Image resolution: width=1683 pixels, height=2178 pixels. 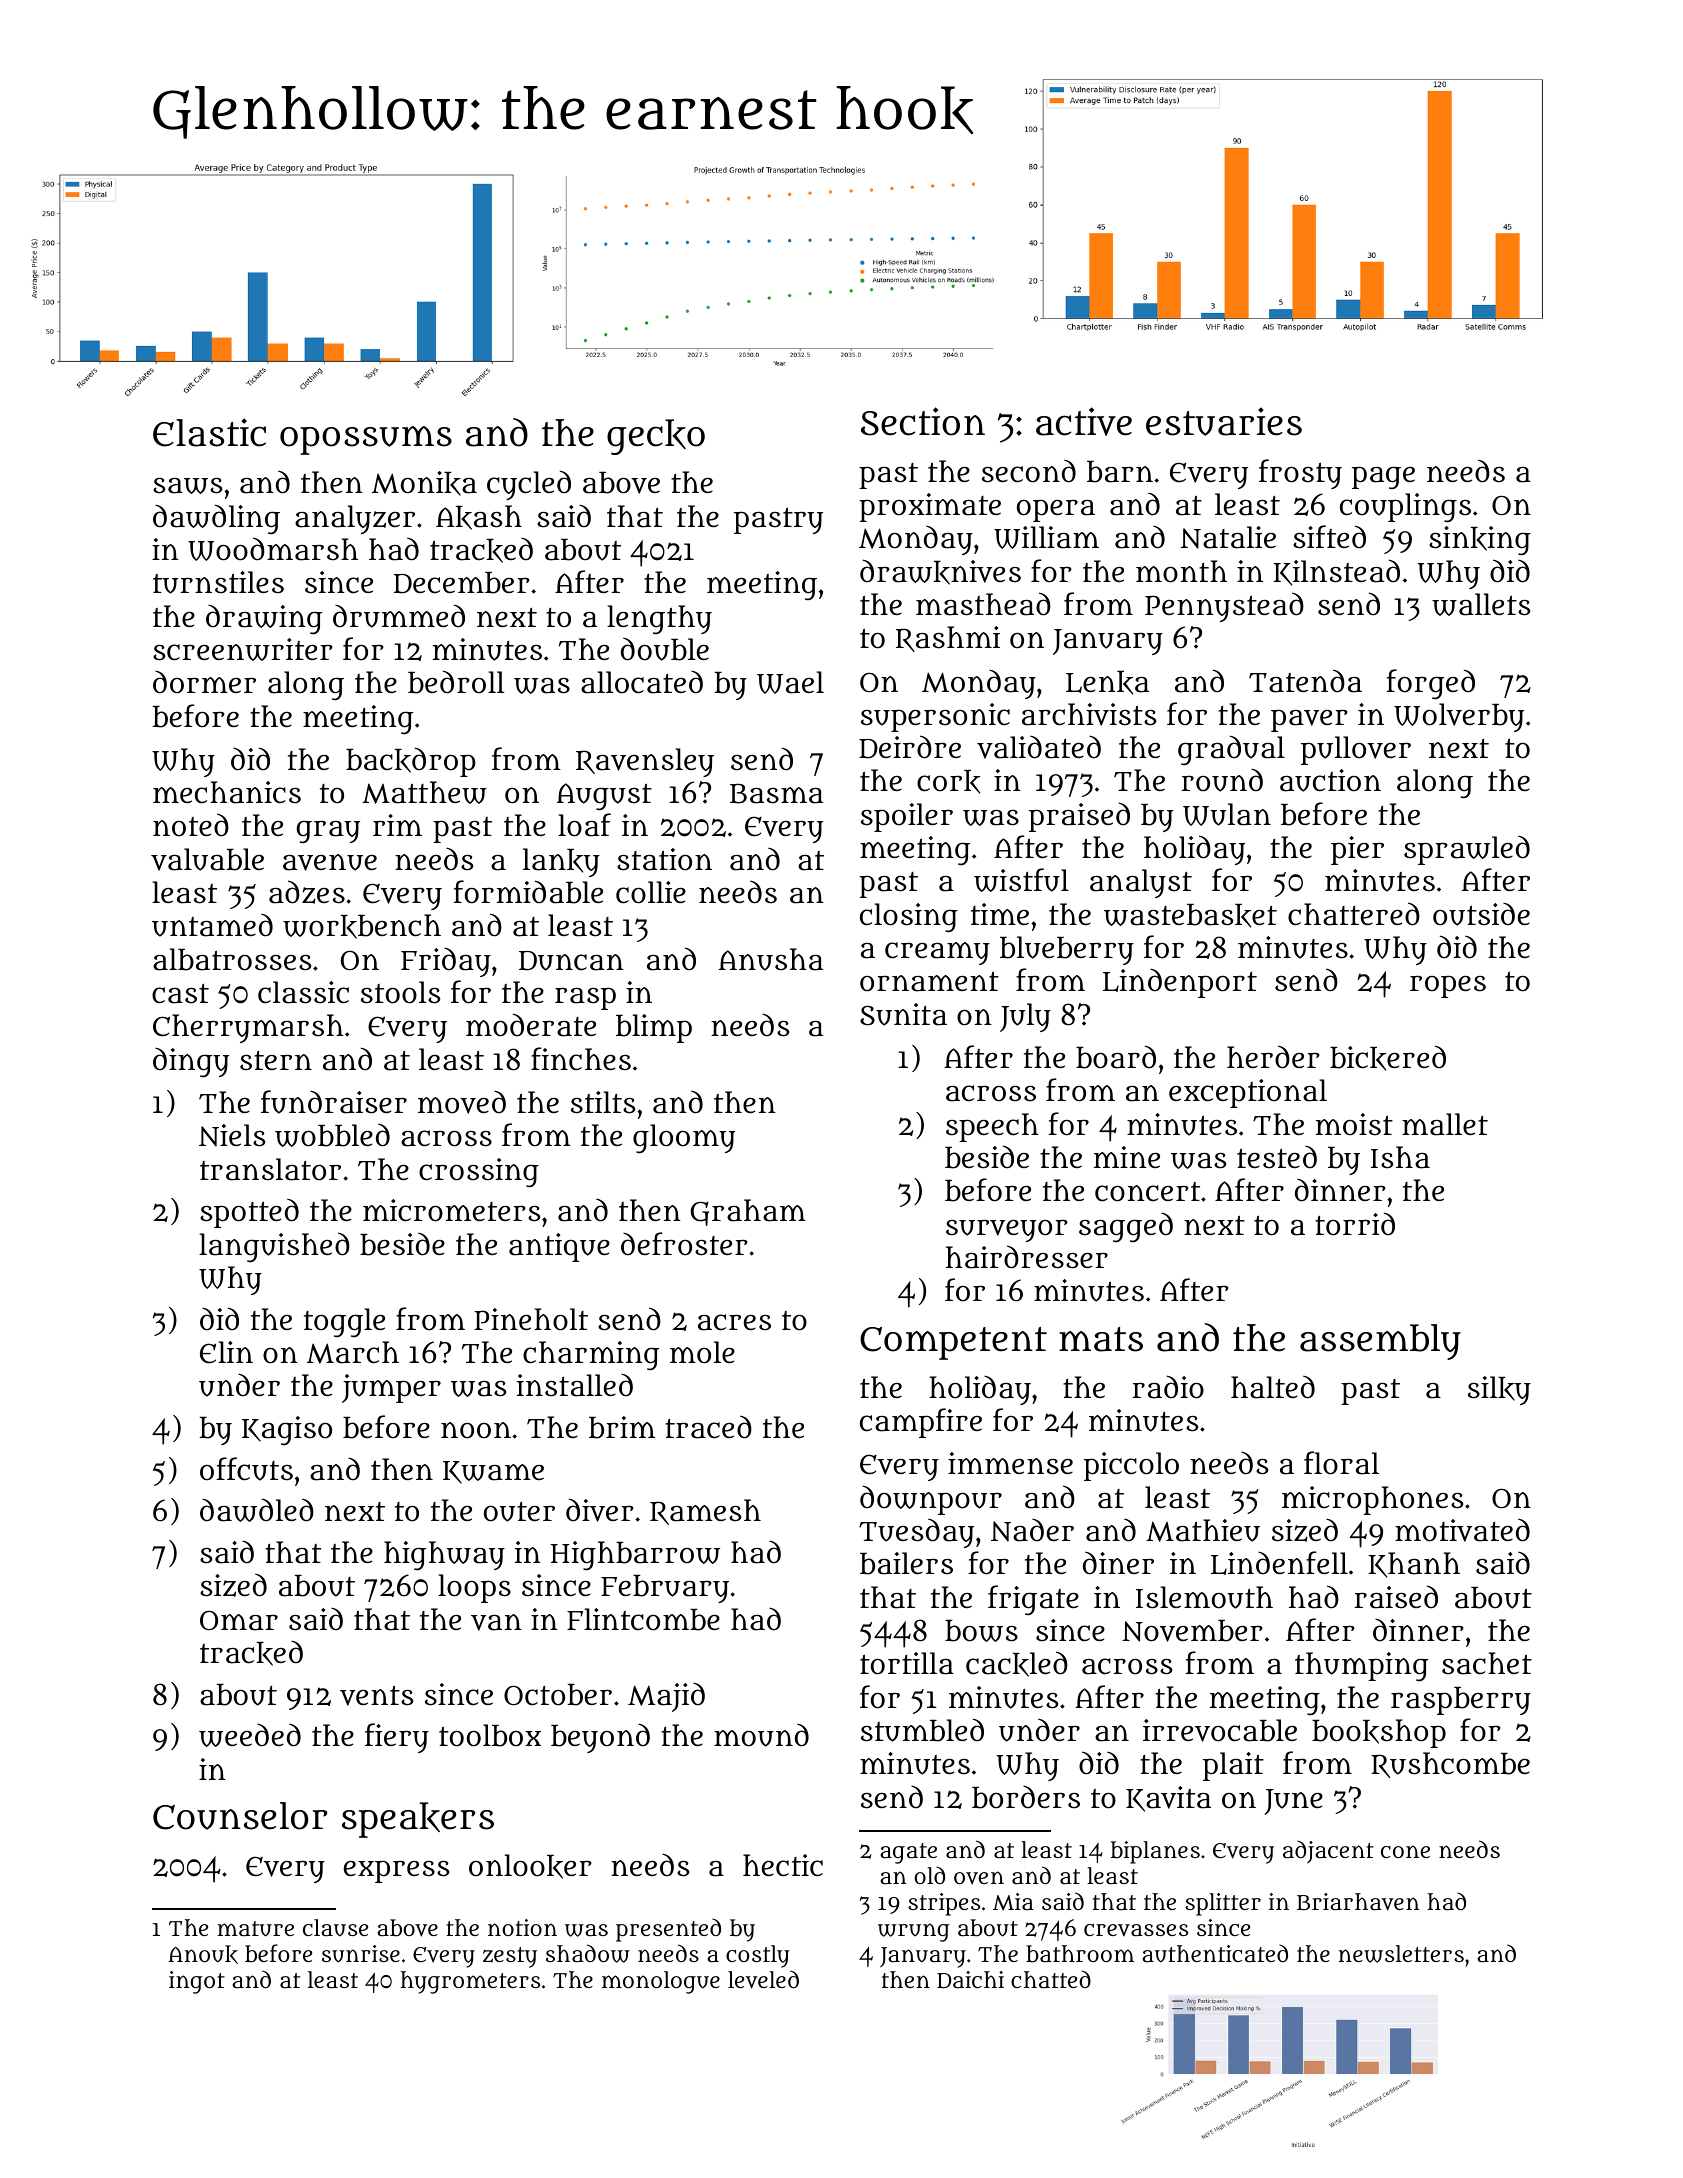 What do you see at coordinates (249, 1213) in the image?
I see `spotted` at bounding box center [249, 1213].
